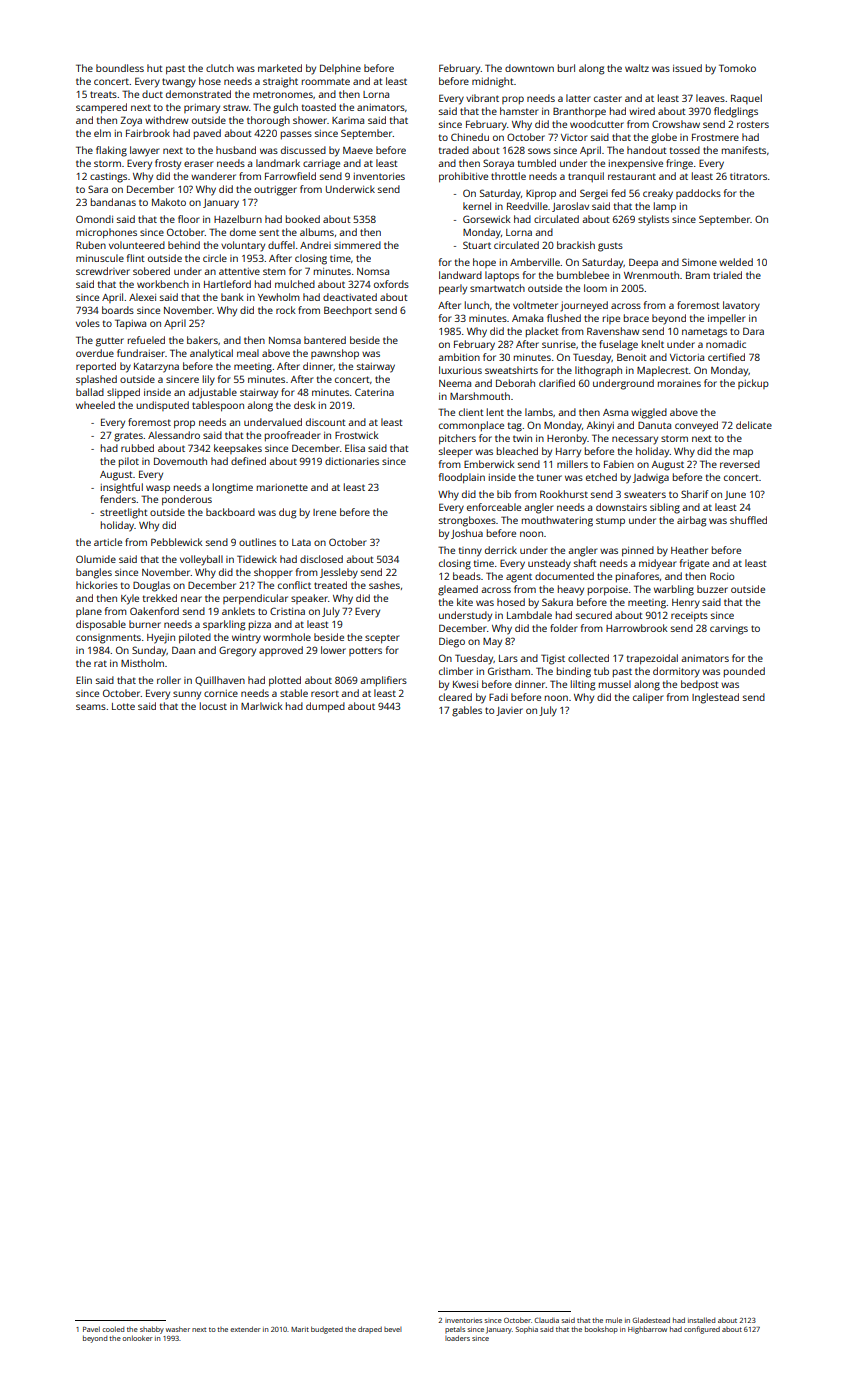 The width and height of the document is (849, 1400). I want to click on bedpost, so click(700, 685).
